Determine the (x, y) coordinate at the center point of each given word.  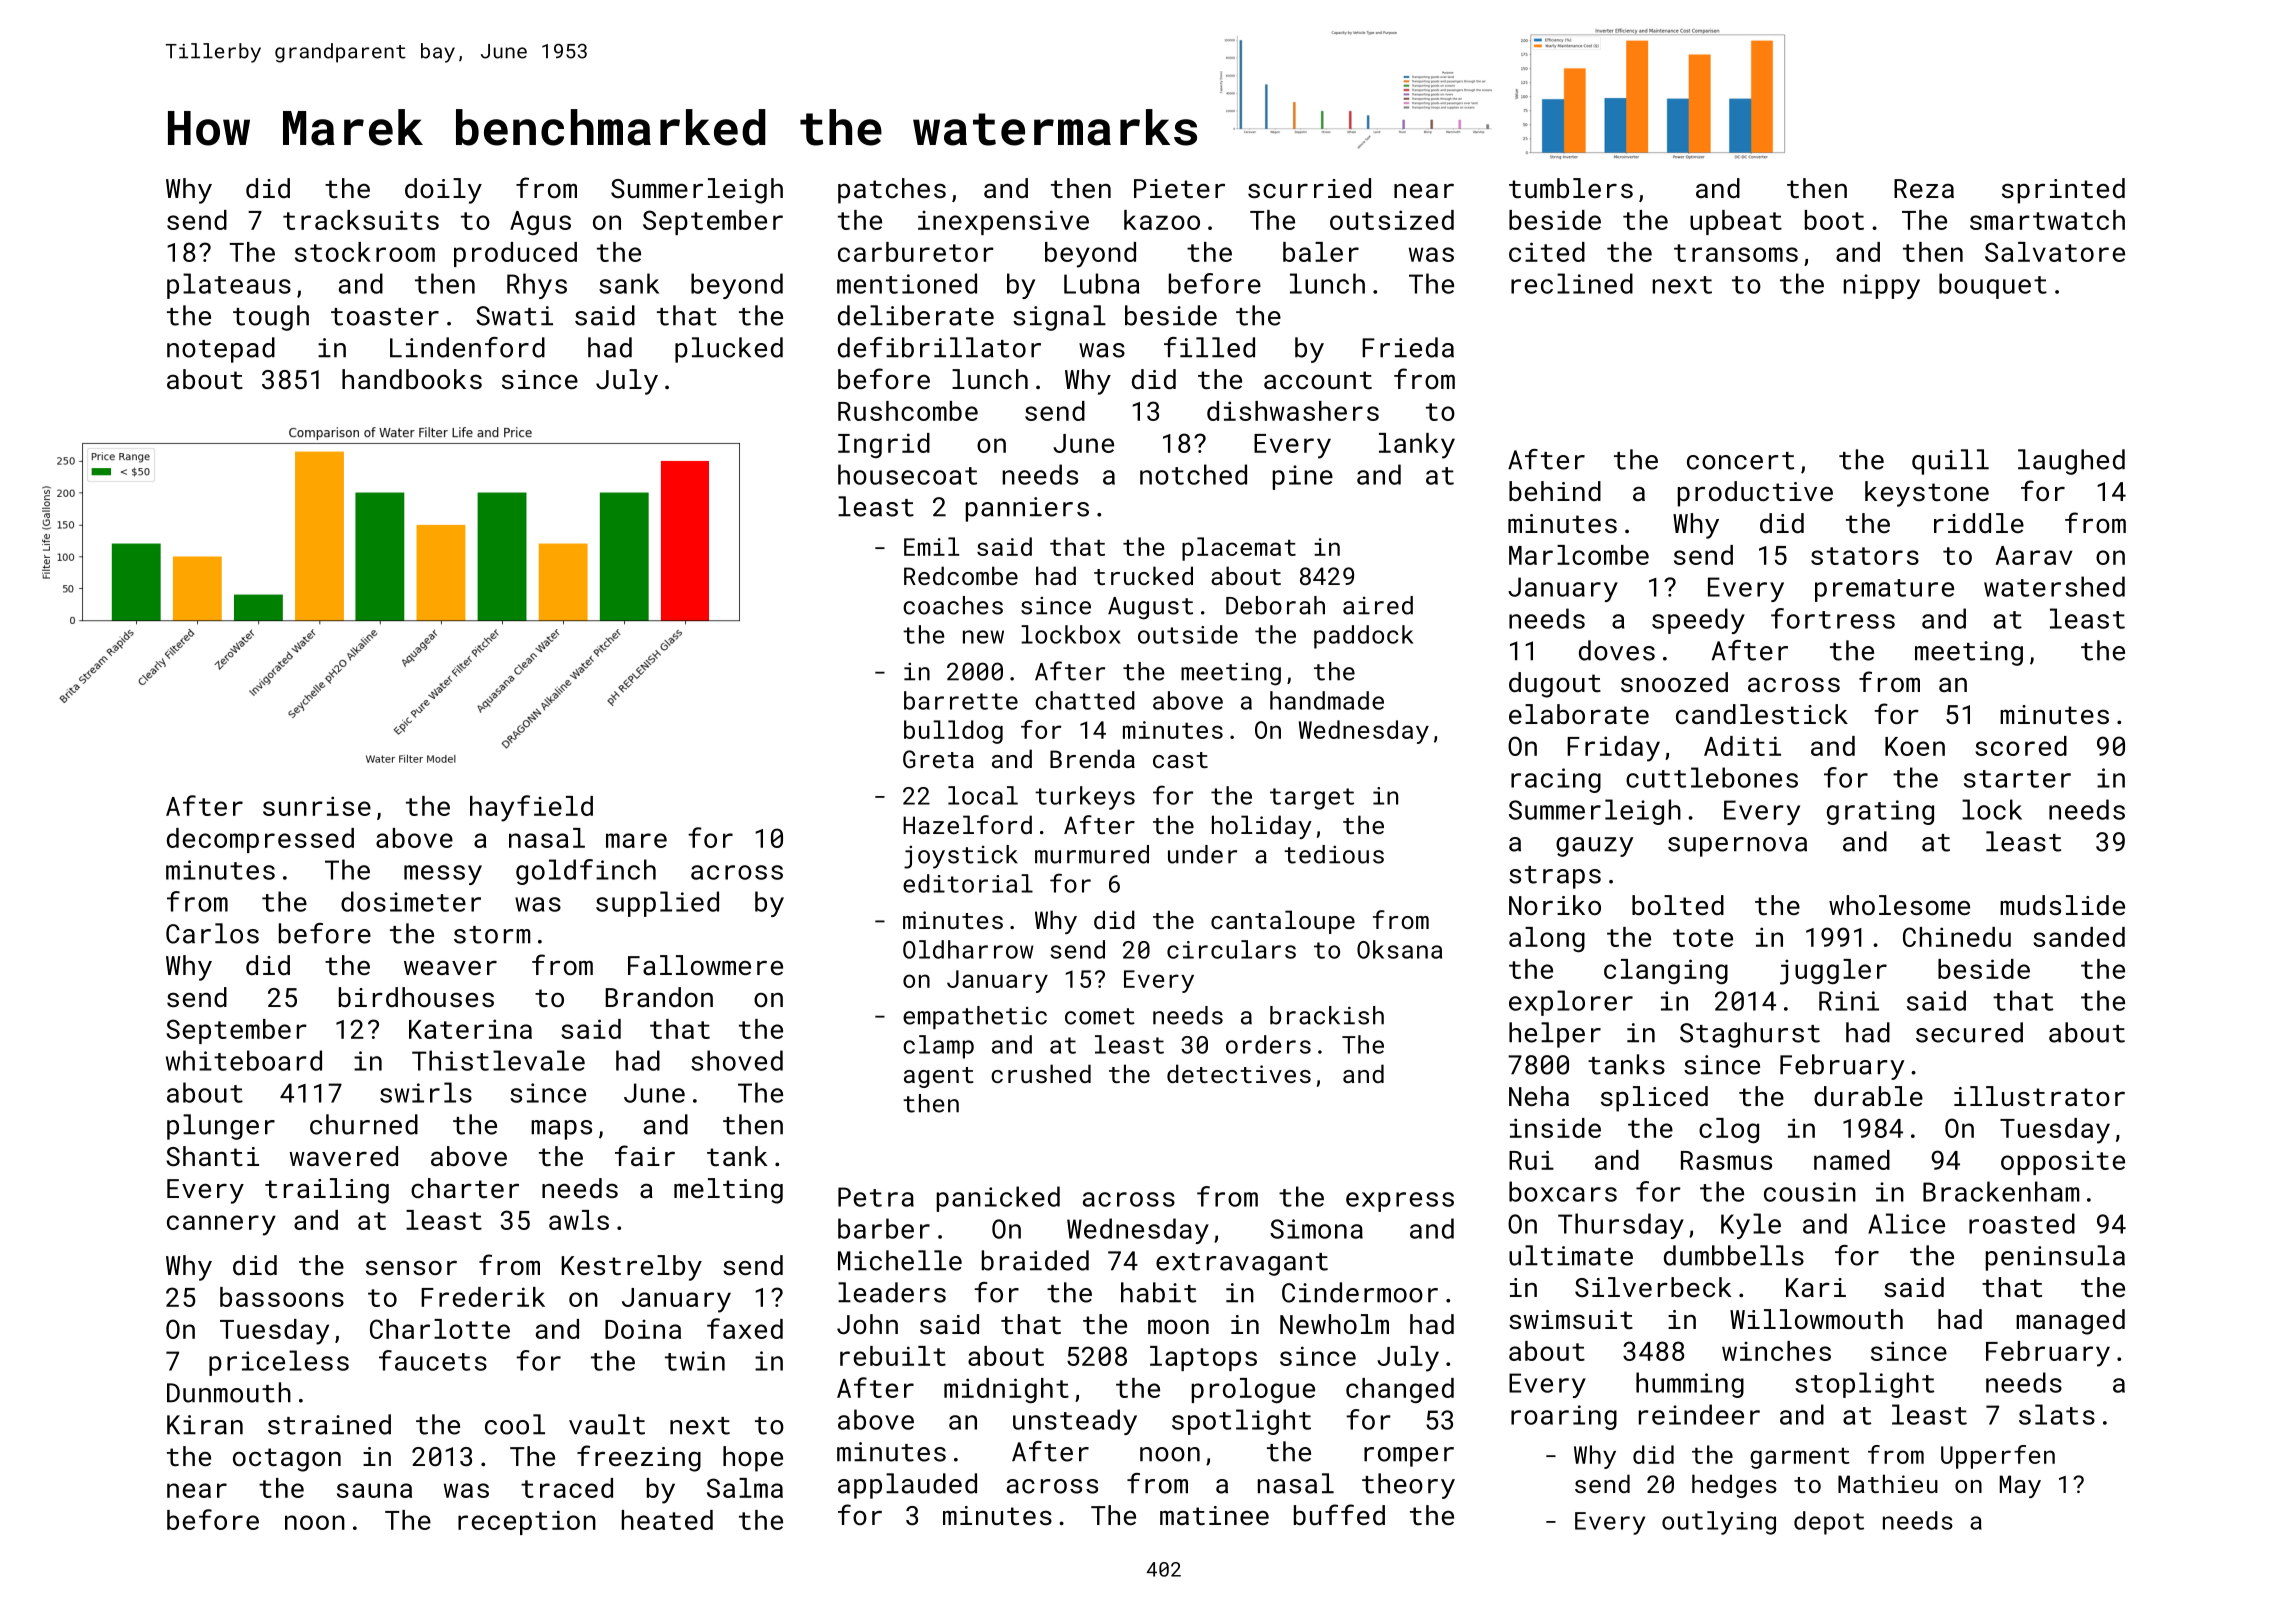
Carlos (212, 933)
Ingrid (884, 445)
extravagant (1242, 1264)
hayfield (531, 808)
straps (1555, 877)
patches (892, 191)
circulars (1231, 949)
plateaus (229, 286)
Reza (1924, 188)
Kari (1816, 1287)
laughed (2071, 462)
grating (1880, 812)
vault (607, 1424)
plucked (729, 350)
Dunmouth (229, 1392)
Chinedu (1957, 937)
